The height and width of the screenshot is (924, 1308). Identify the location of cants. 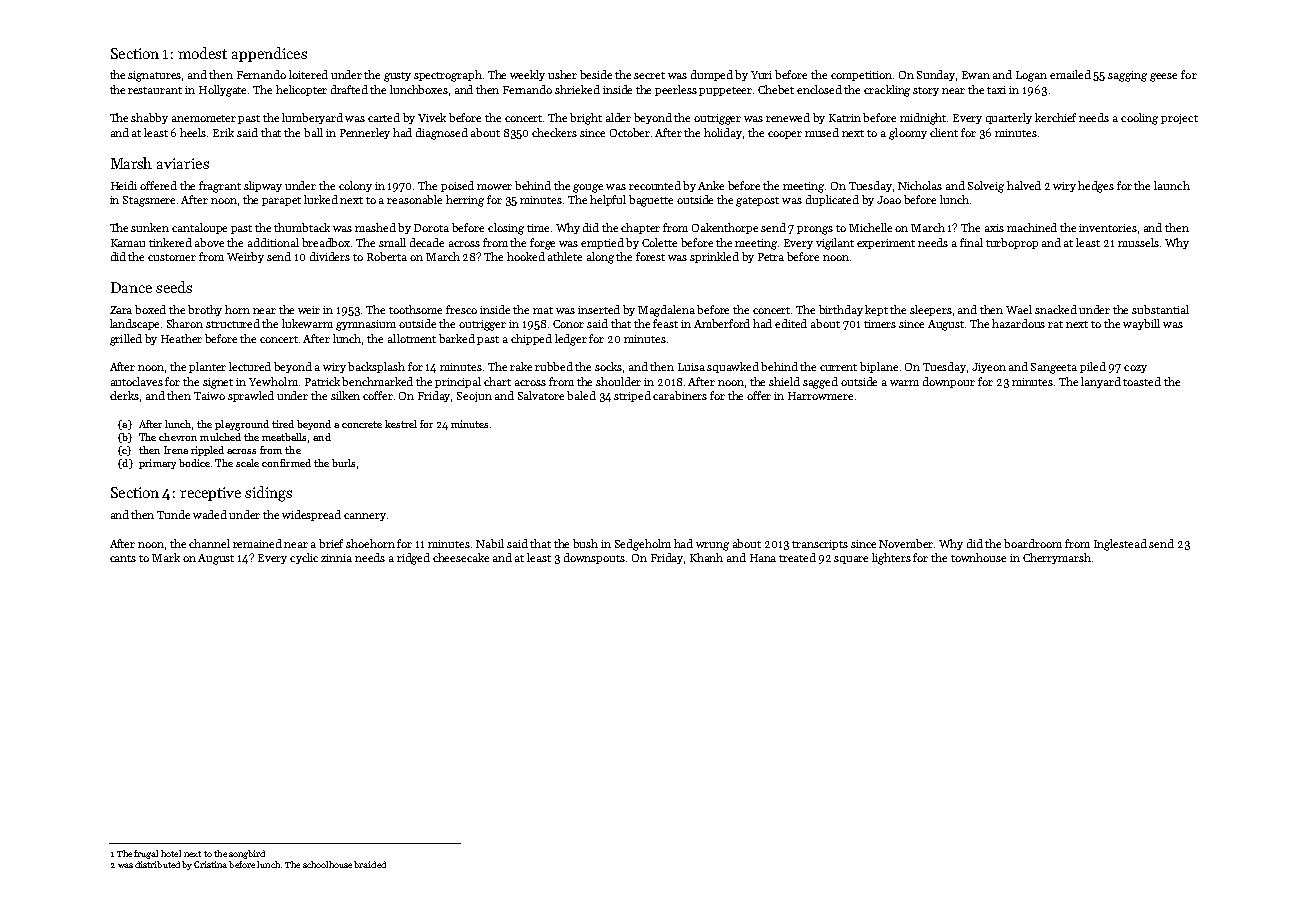
(123, 558).
